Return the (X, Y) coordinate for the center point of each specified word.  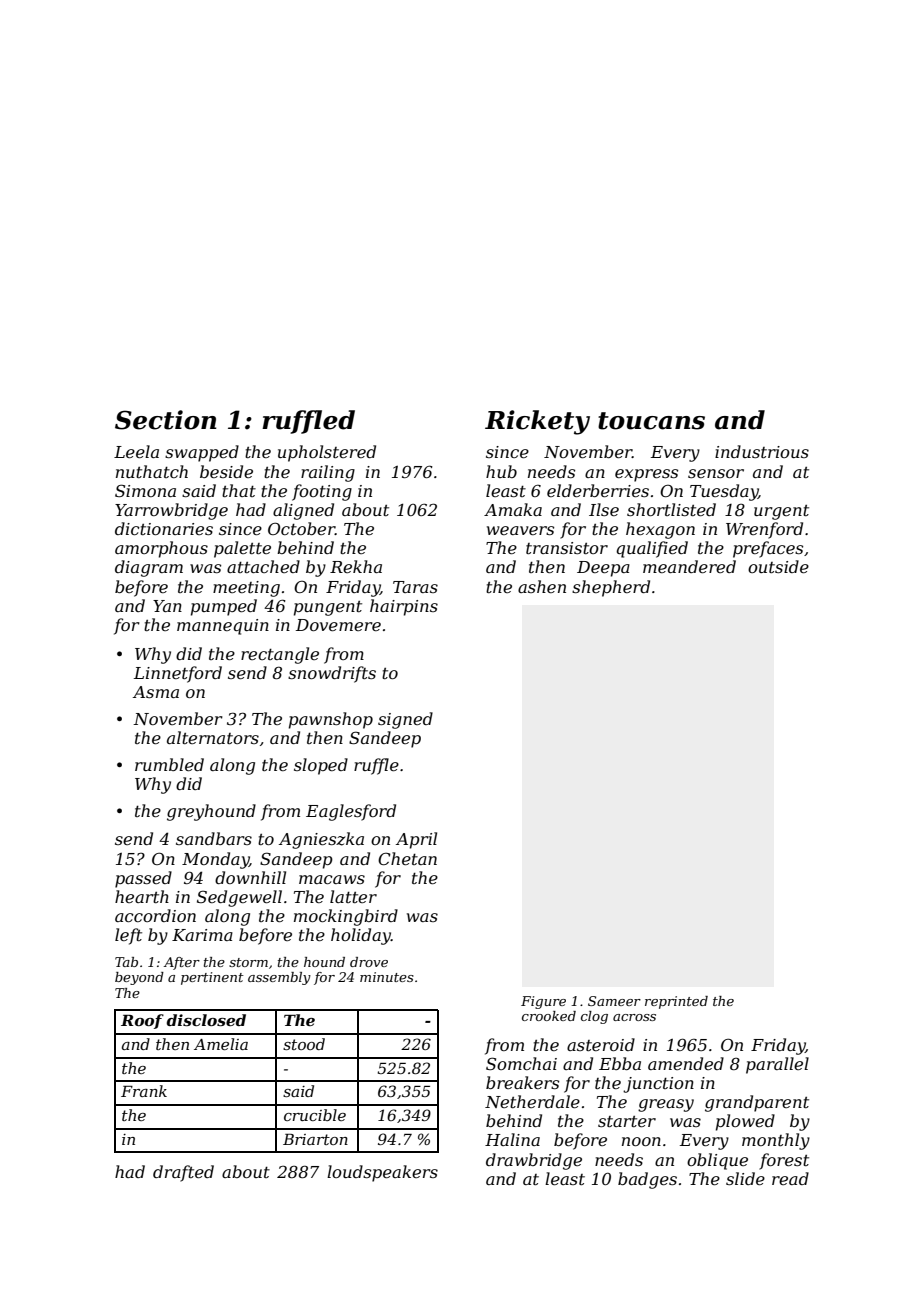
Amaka (513, 509)
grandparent (757, 1103)
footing (322, 492)
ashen (542, 586)
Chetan (407, 858)
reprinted (676, 1002)
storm (248, 962)
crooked (549, 1016)
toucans (651, 421)
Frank (144, 1091)
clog (594, 1017)
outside (778, 566)
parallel (777, 1065)
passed (143, 879)
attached (263, 566)
